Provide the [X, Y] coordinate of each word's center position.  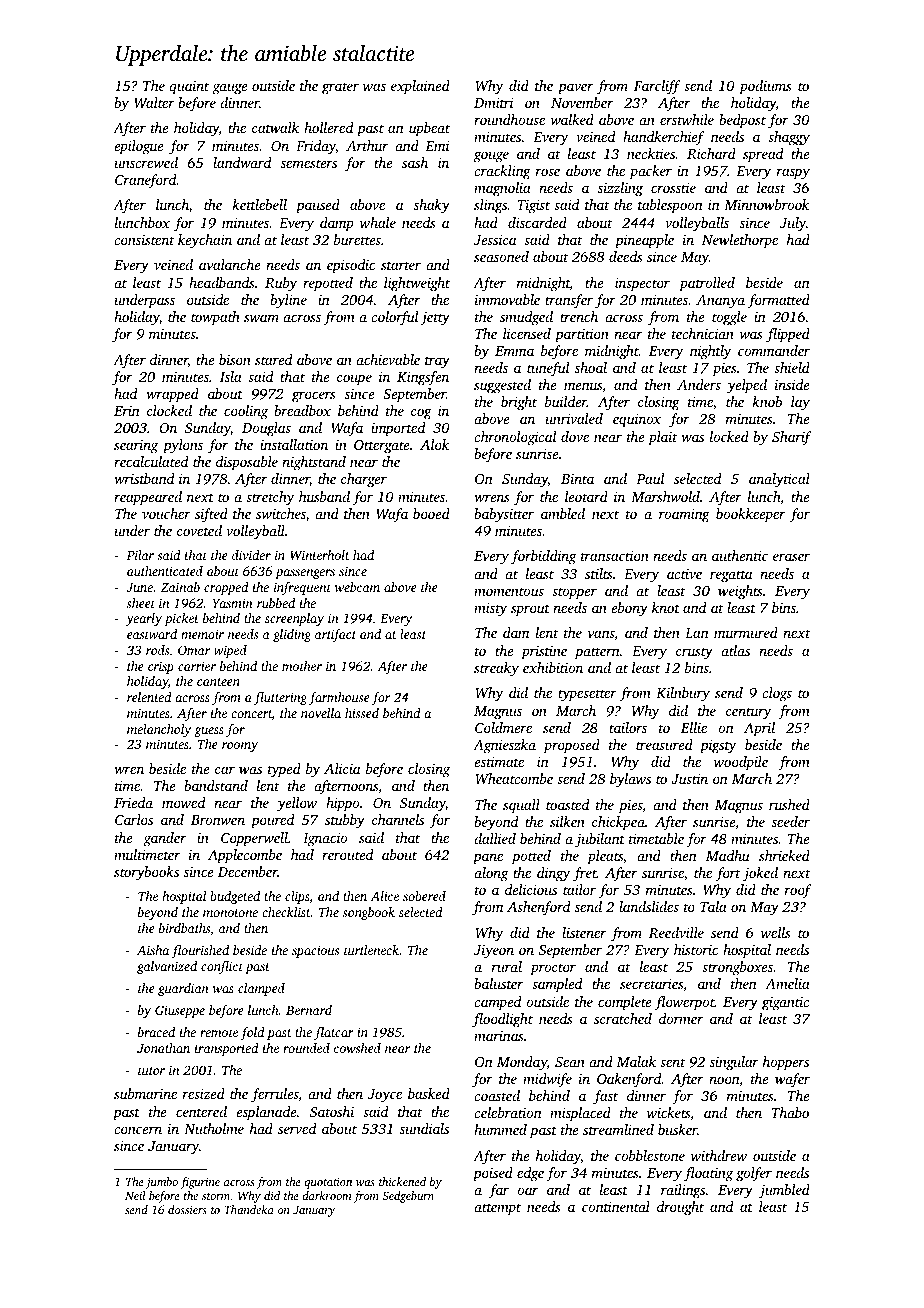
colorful [394, 318]
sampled [557, 985]
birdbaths [184, 928]
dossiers [187, 1209]
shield [792, 367]
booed [431, 513]
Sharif [791, 438]
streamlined [618, 1129]
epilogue [139, 147]
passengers [305, 574]
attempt [497, 1209]
